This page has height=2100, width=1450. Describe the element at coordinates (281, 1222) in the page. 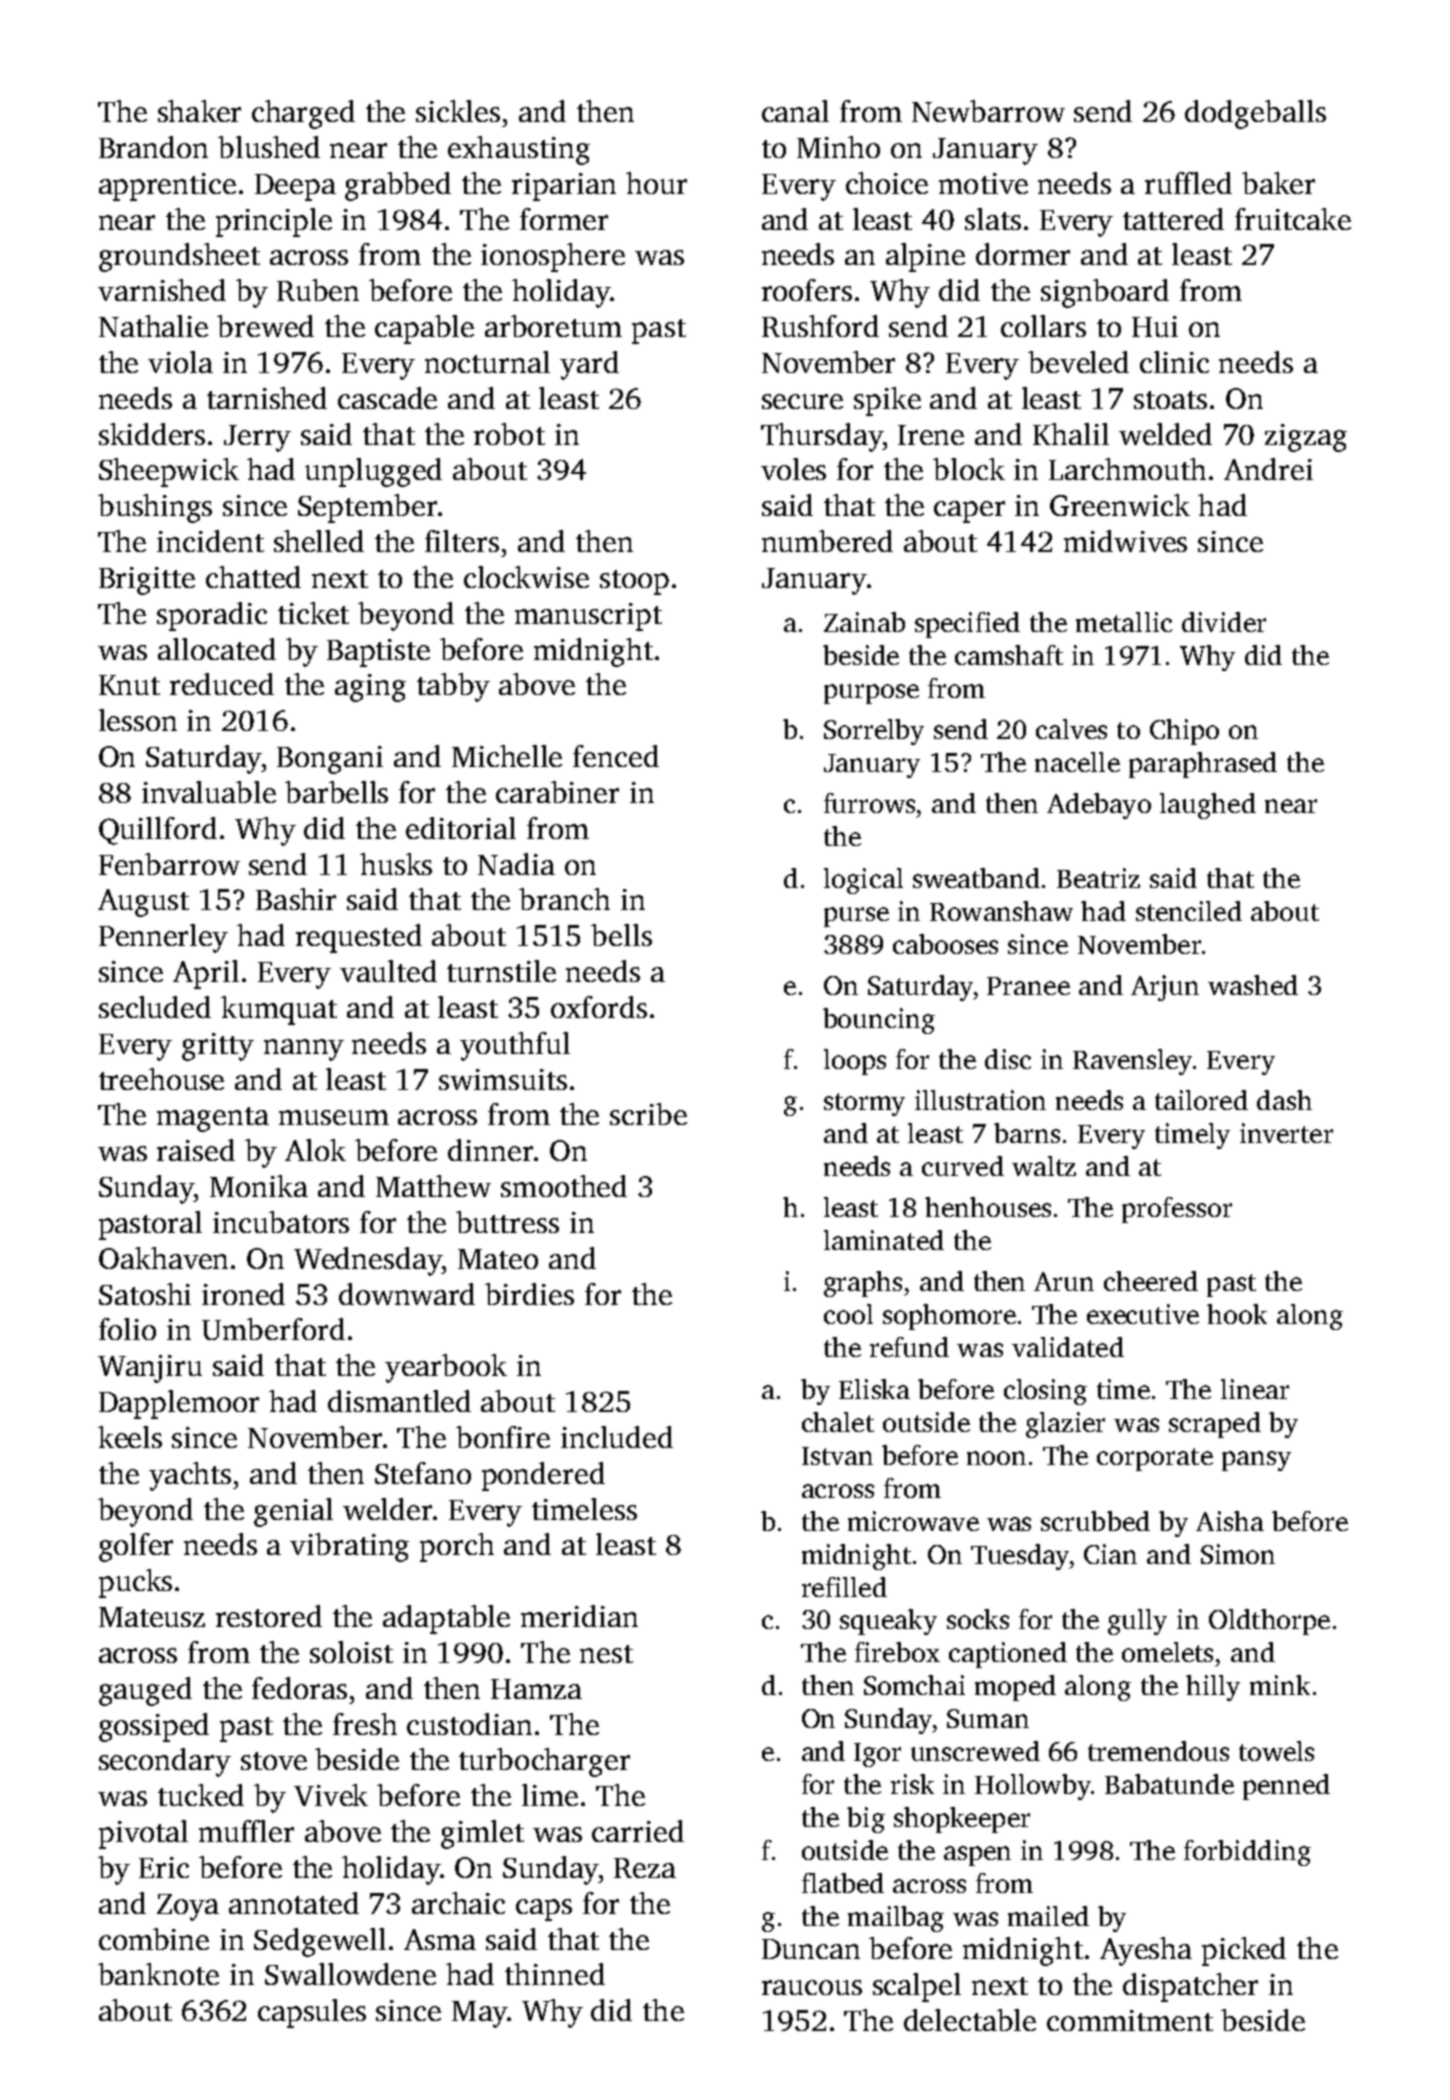

I see `incubators` at that location.
